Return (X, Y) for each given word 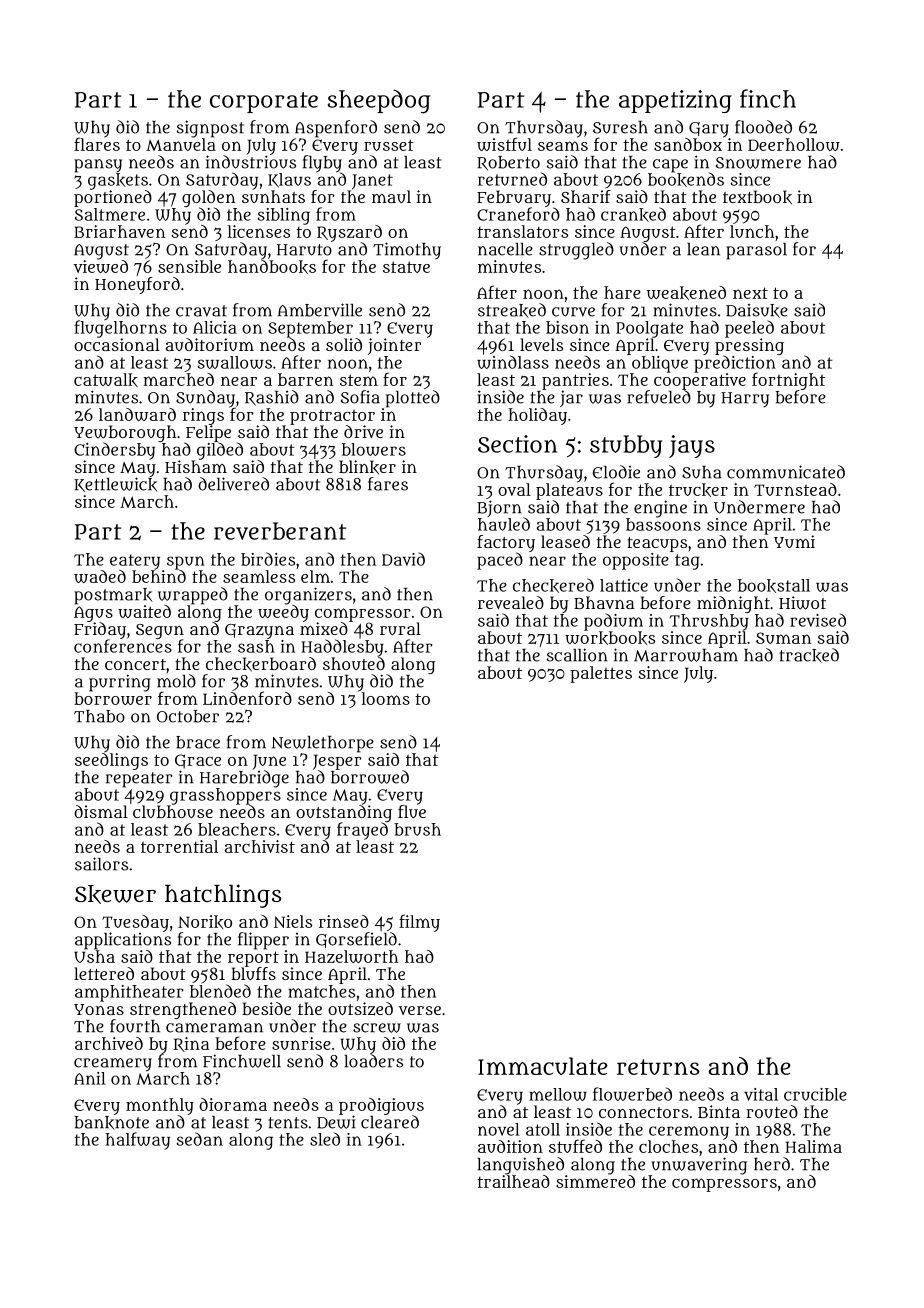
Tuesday (135, 923)
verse (420, 1010)
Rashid (272, 398)
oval (514, 489)
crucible (815, 1094)
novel (499, 1129)
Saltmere (110, 214)
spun (186, 563)
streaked (512, 310)
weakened (686, 293)
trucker (698, 490)
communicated (786, 472)
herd (772, 1164)
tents (288, 1123)
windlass (513, 362)
